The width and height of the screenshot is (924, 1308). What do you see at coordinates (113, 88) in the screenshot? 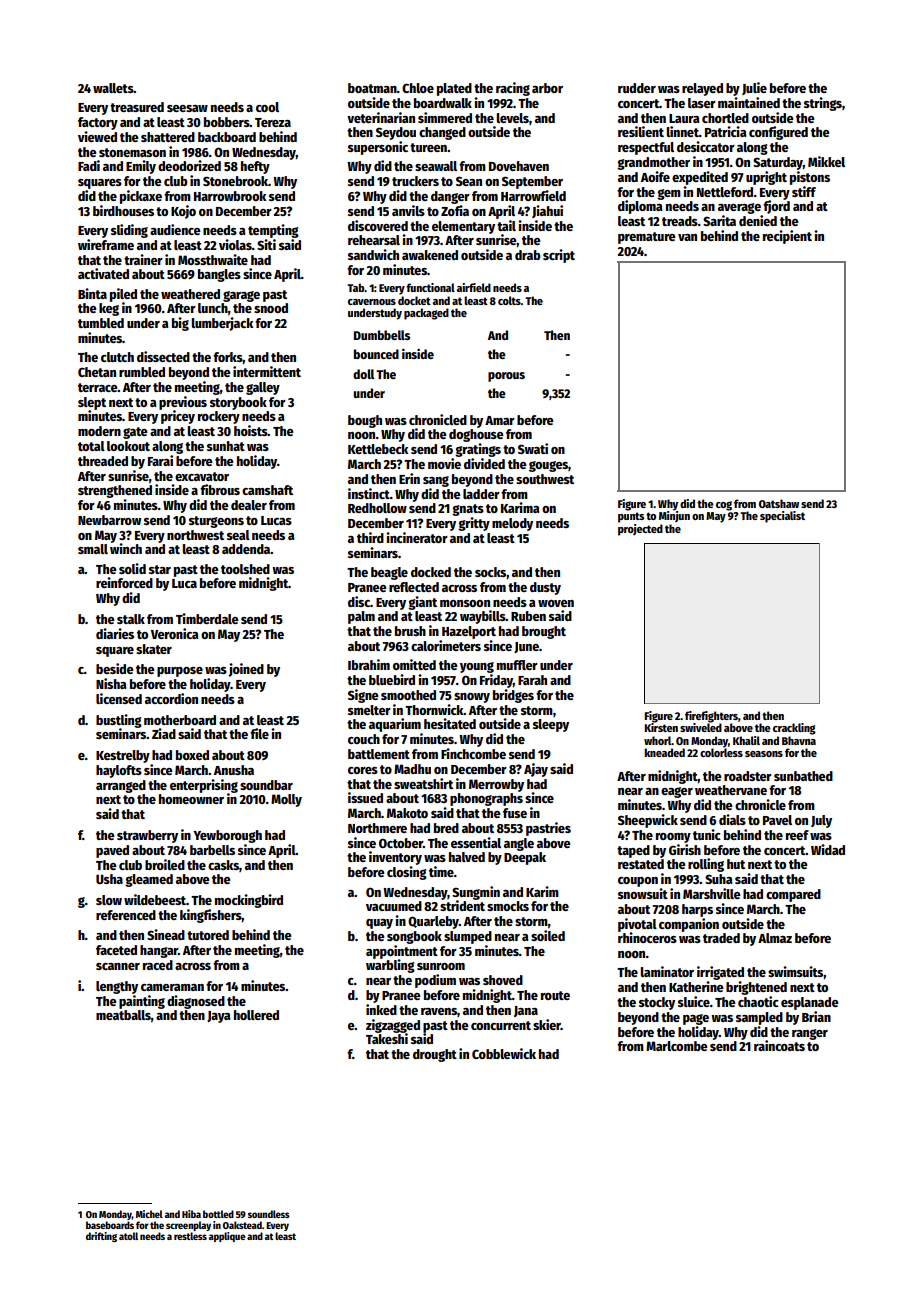
I see `wallets` at bounding box center [113, 88].
